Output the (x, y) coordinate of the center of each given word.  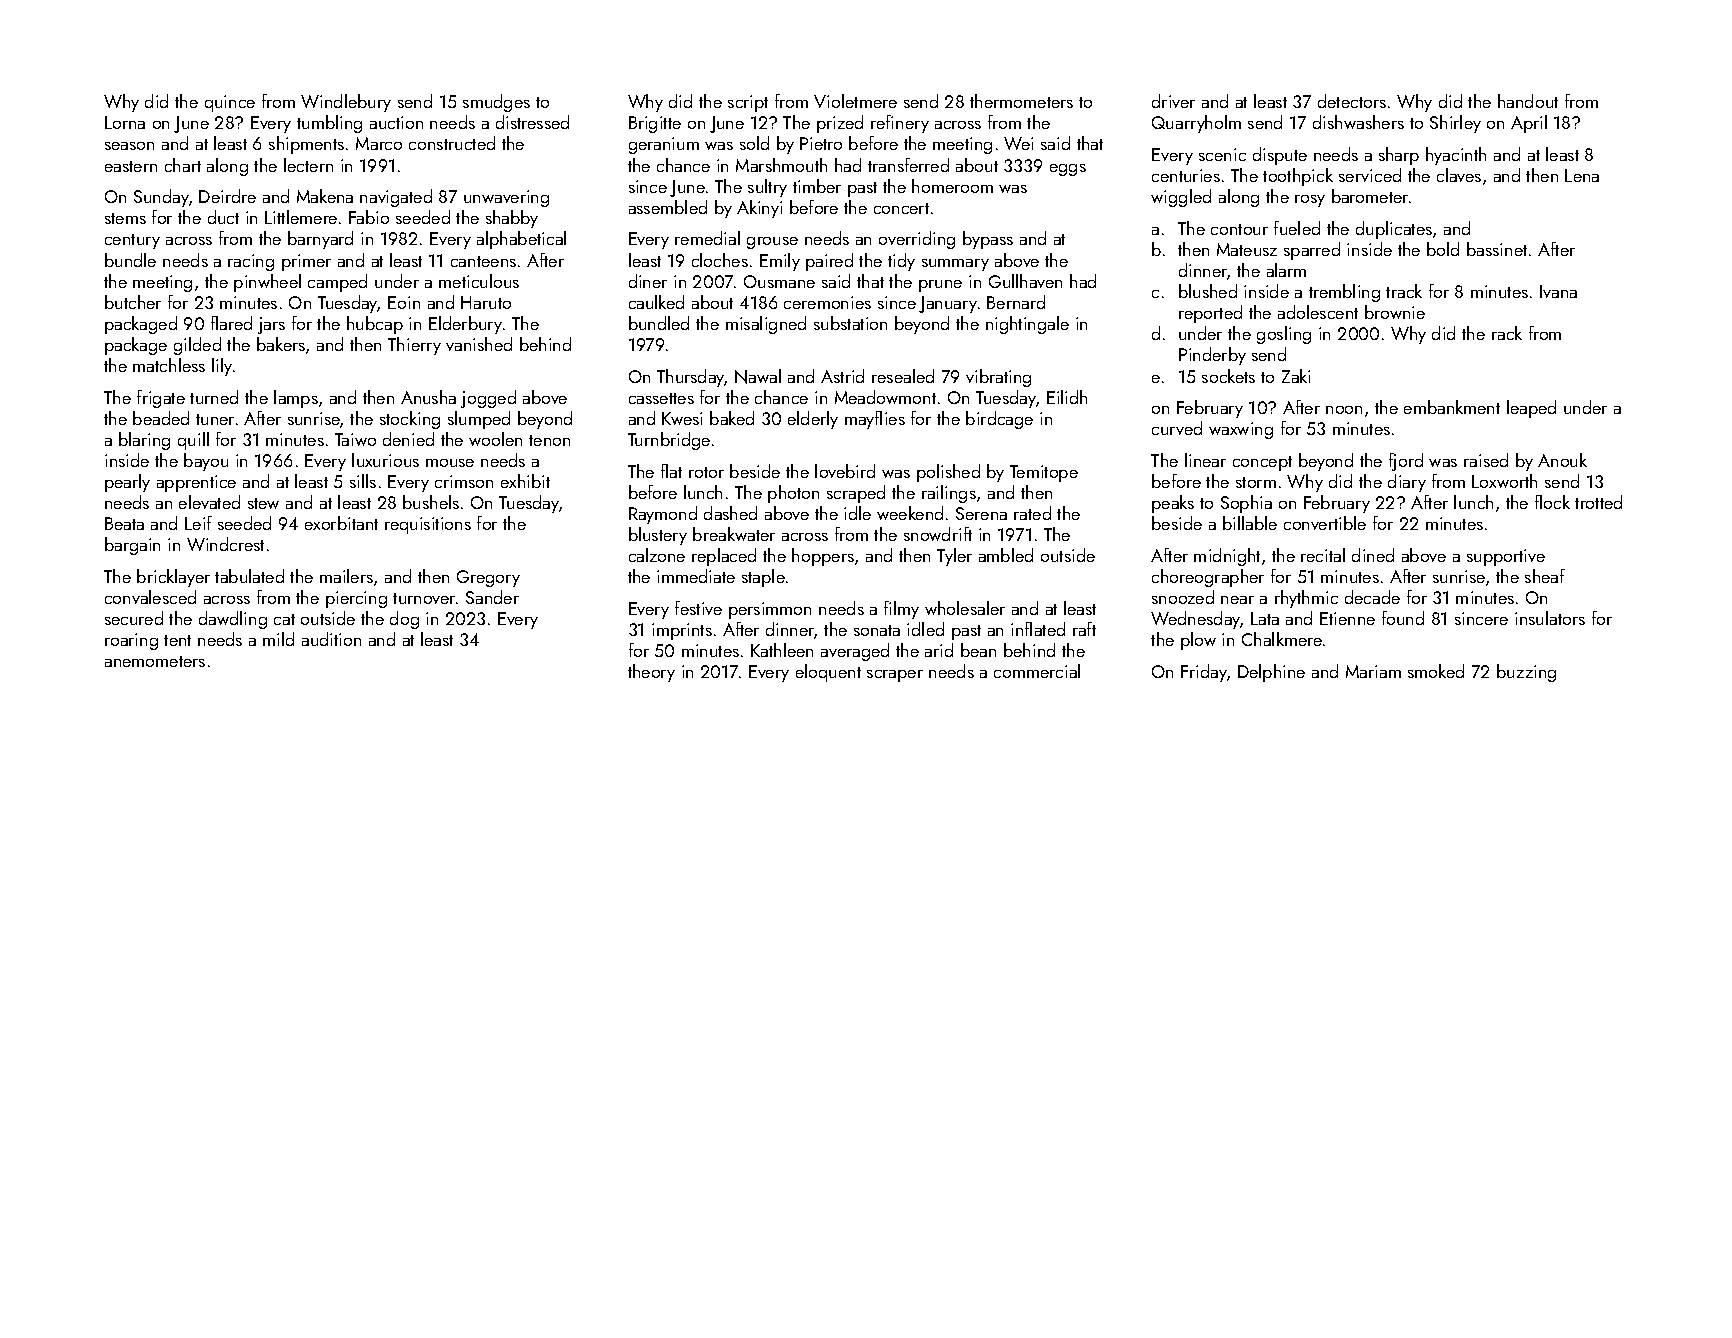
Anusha (428, 397)
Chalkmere (1282, 639)
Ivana (1558, 291)
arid (939, 650)
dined (1373, 555)
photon (793, 494)
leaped (1531, 409)
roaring (131, 641)
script (748, 103)
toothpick (1298, 177)
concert (901, 208)
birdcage (999, 420)
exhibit (525, 481)
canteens (483, 261)
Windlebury (346, 103)
